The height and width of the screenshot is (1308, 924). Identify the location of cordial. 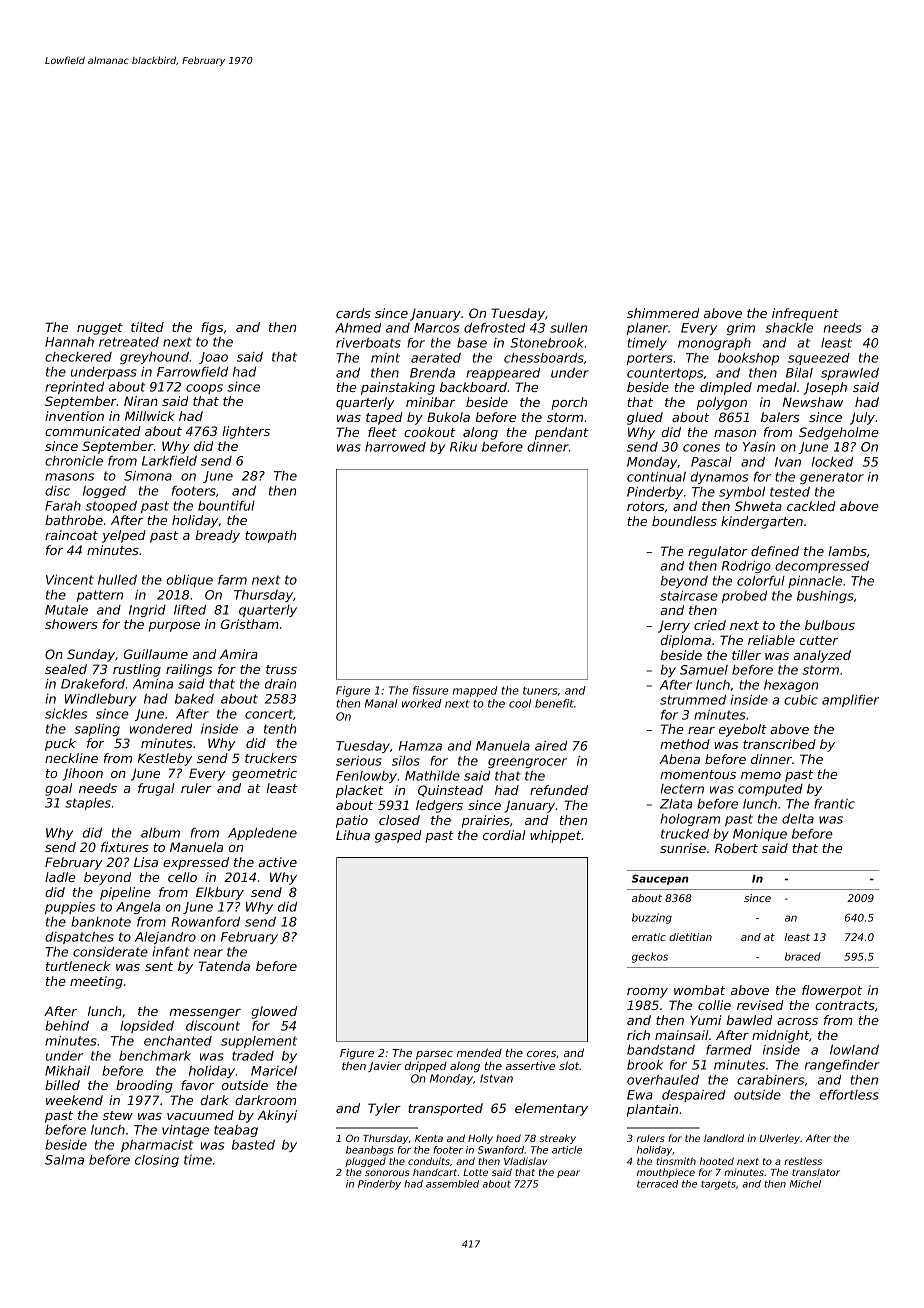
(504, 835).
